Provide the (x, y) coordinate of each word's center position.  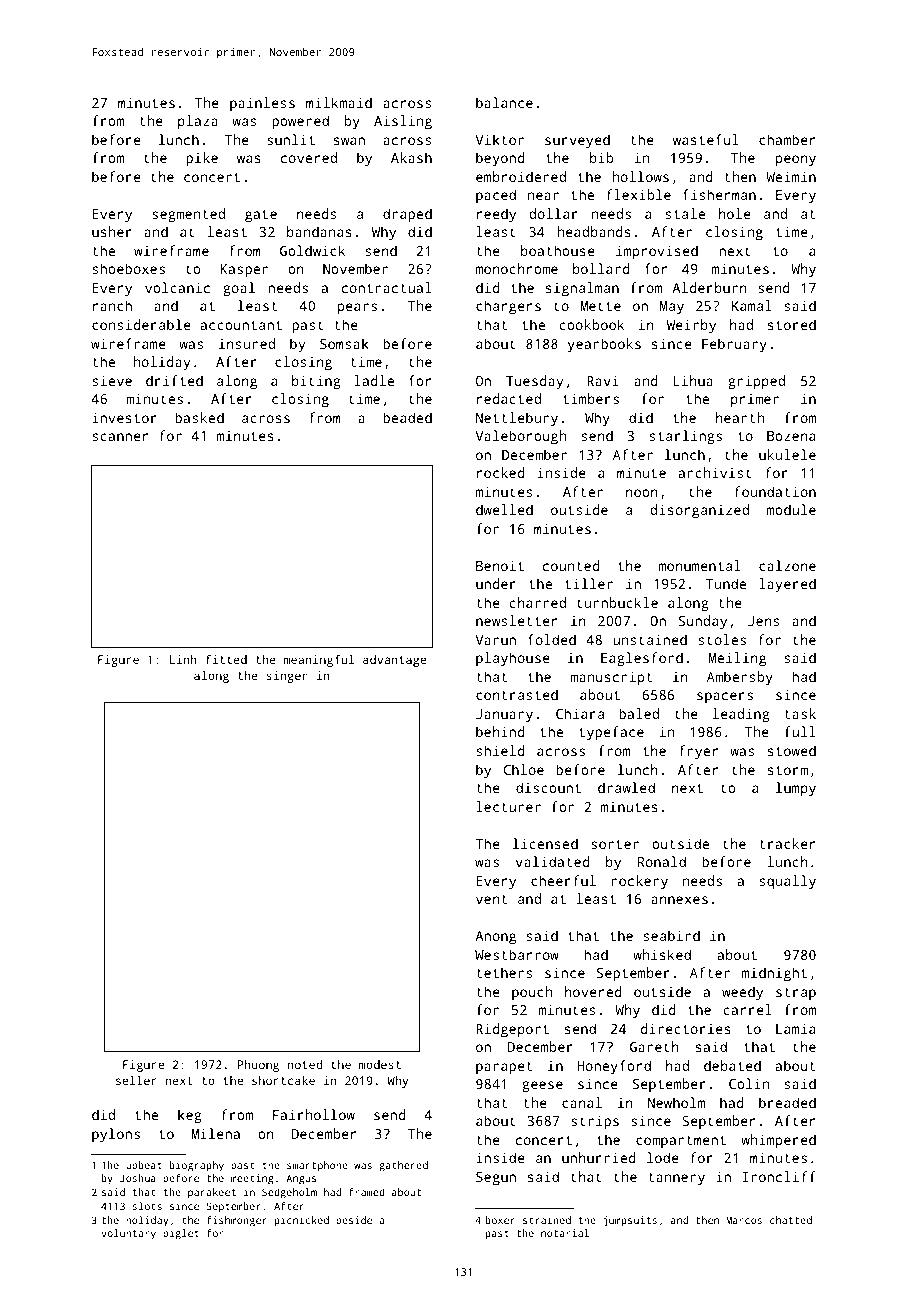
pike (202, 159)
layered (787, 585)
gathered (403, 1166)
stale (685, 213)
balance (504, 102)
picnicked (302, 1221)
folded (552, 639)
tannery (676, 1179)
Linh (183, 659)
